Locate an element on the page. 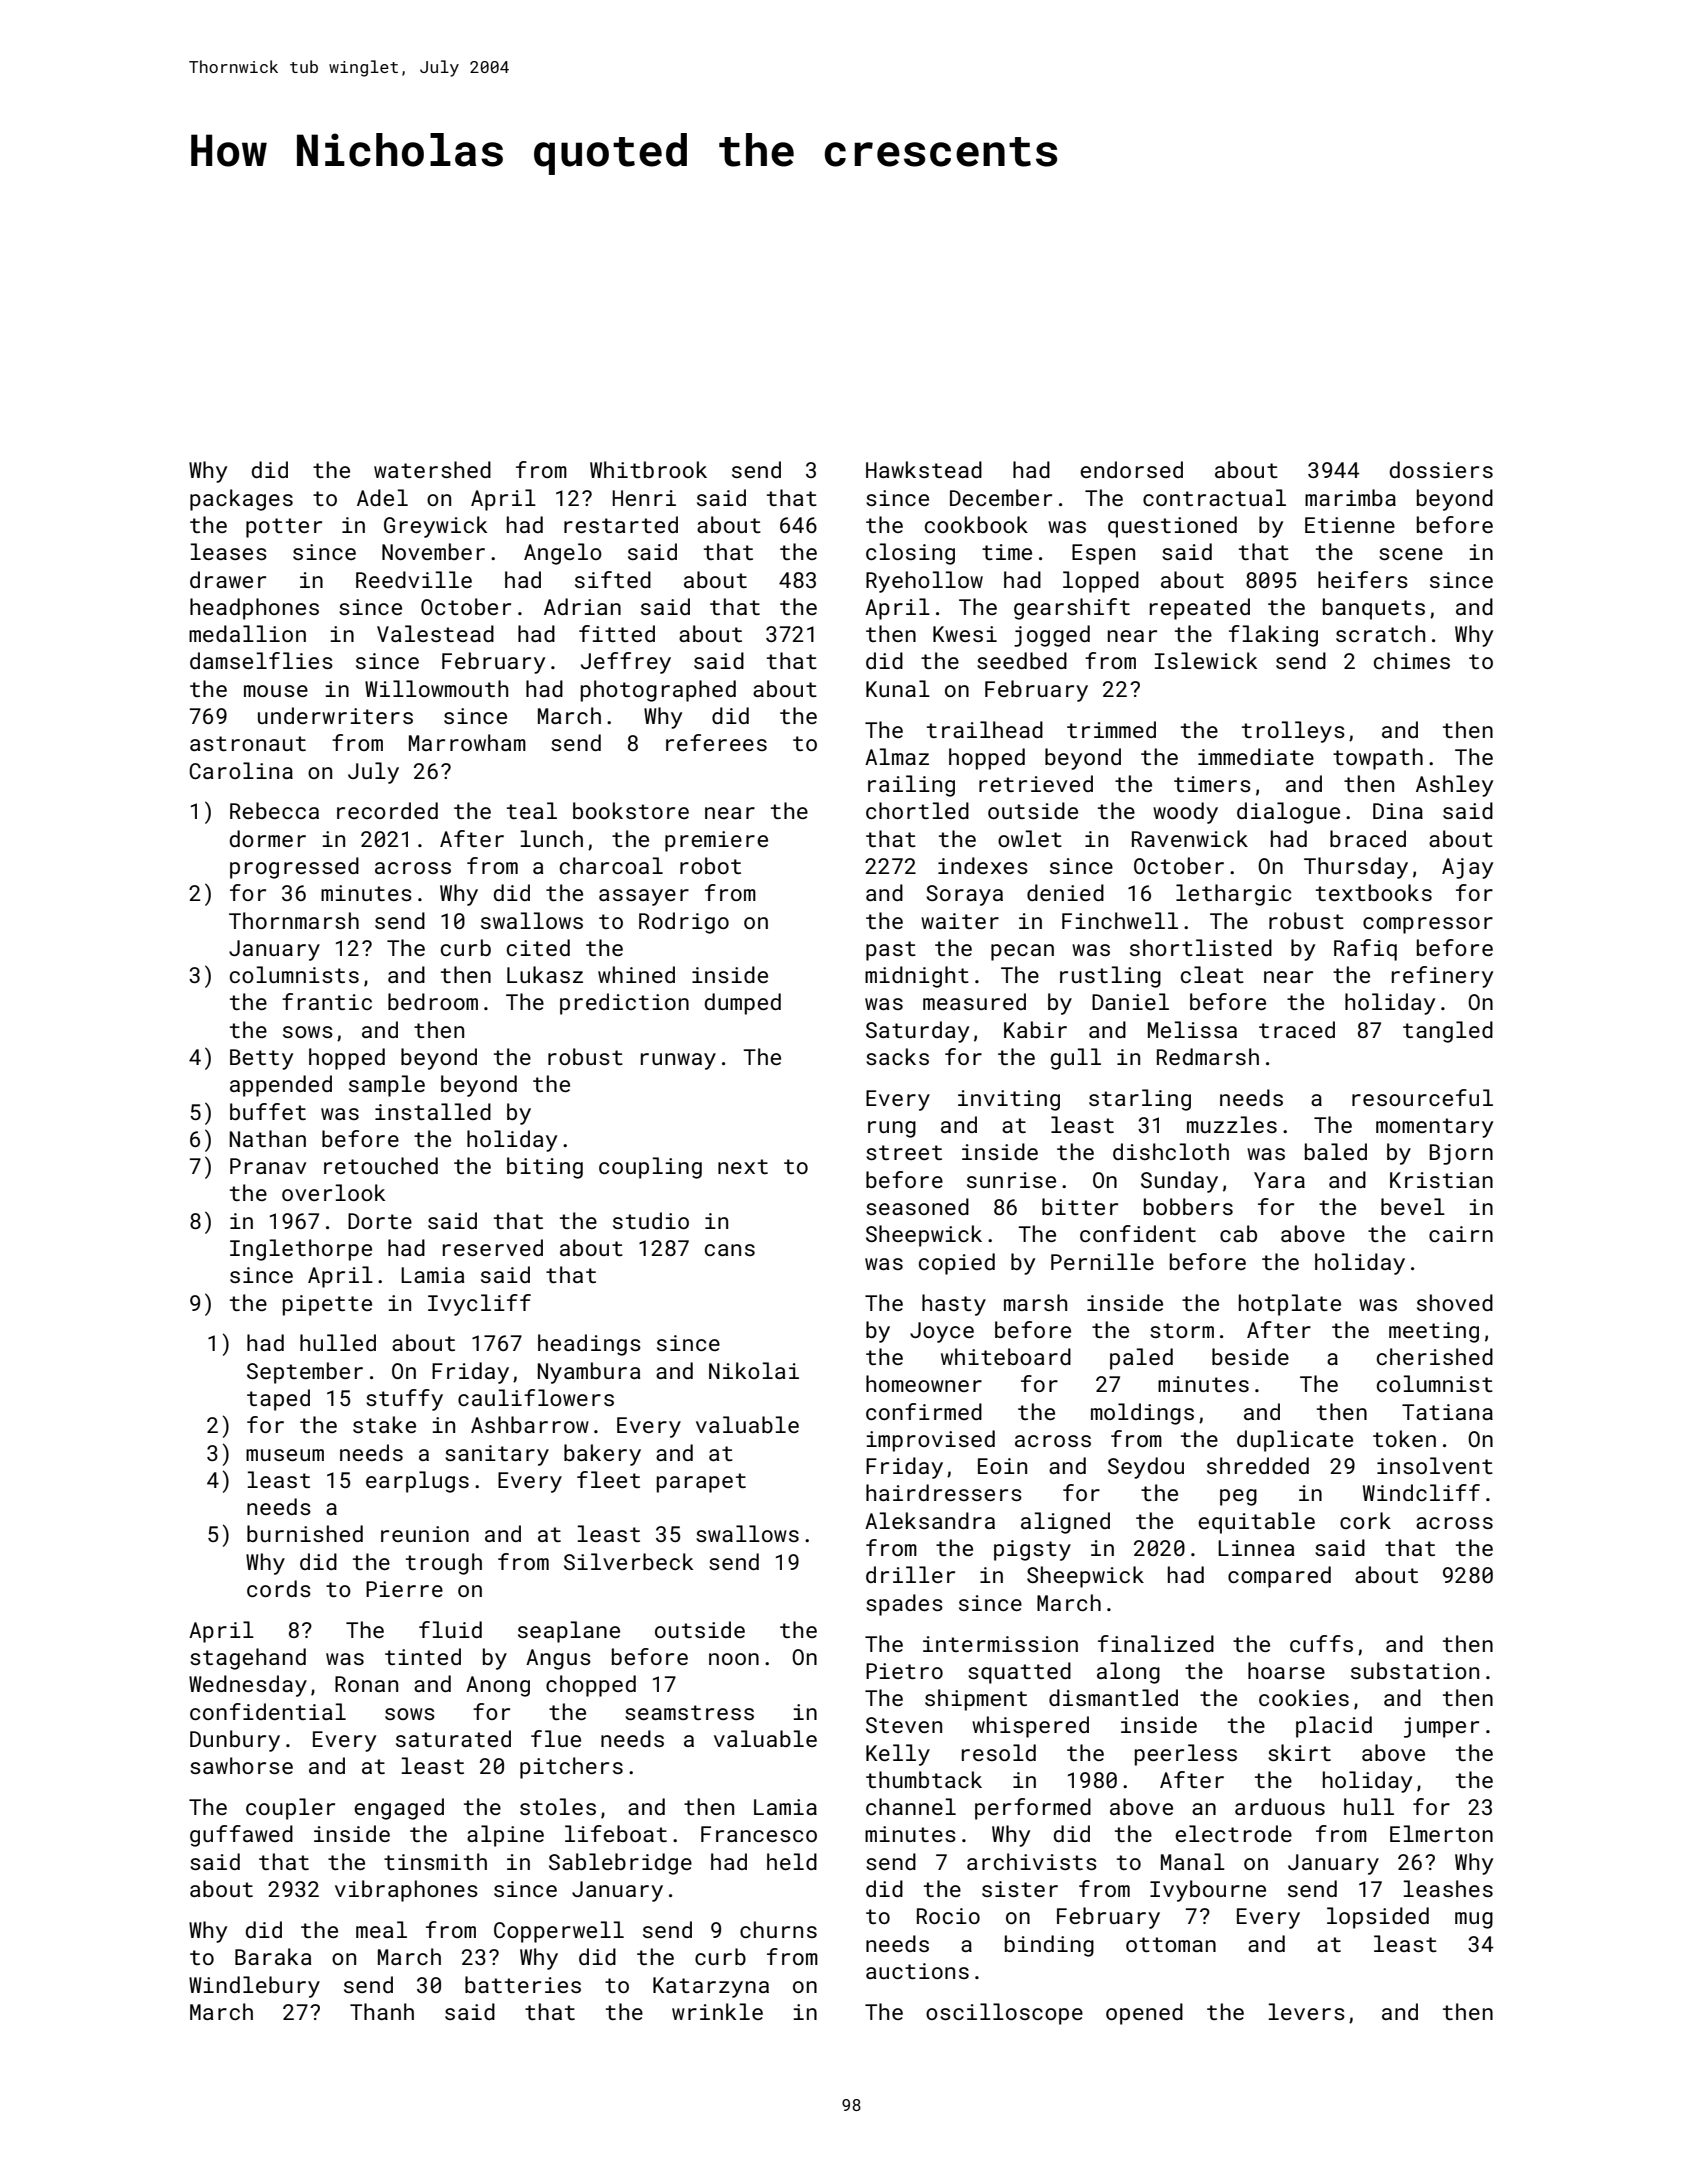 Image resolution: width=1683 pixels, height=2178 pixels. improvised is located at coordinates (931, 1441).
